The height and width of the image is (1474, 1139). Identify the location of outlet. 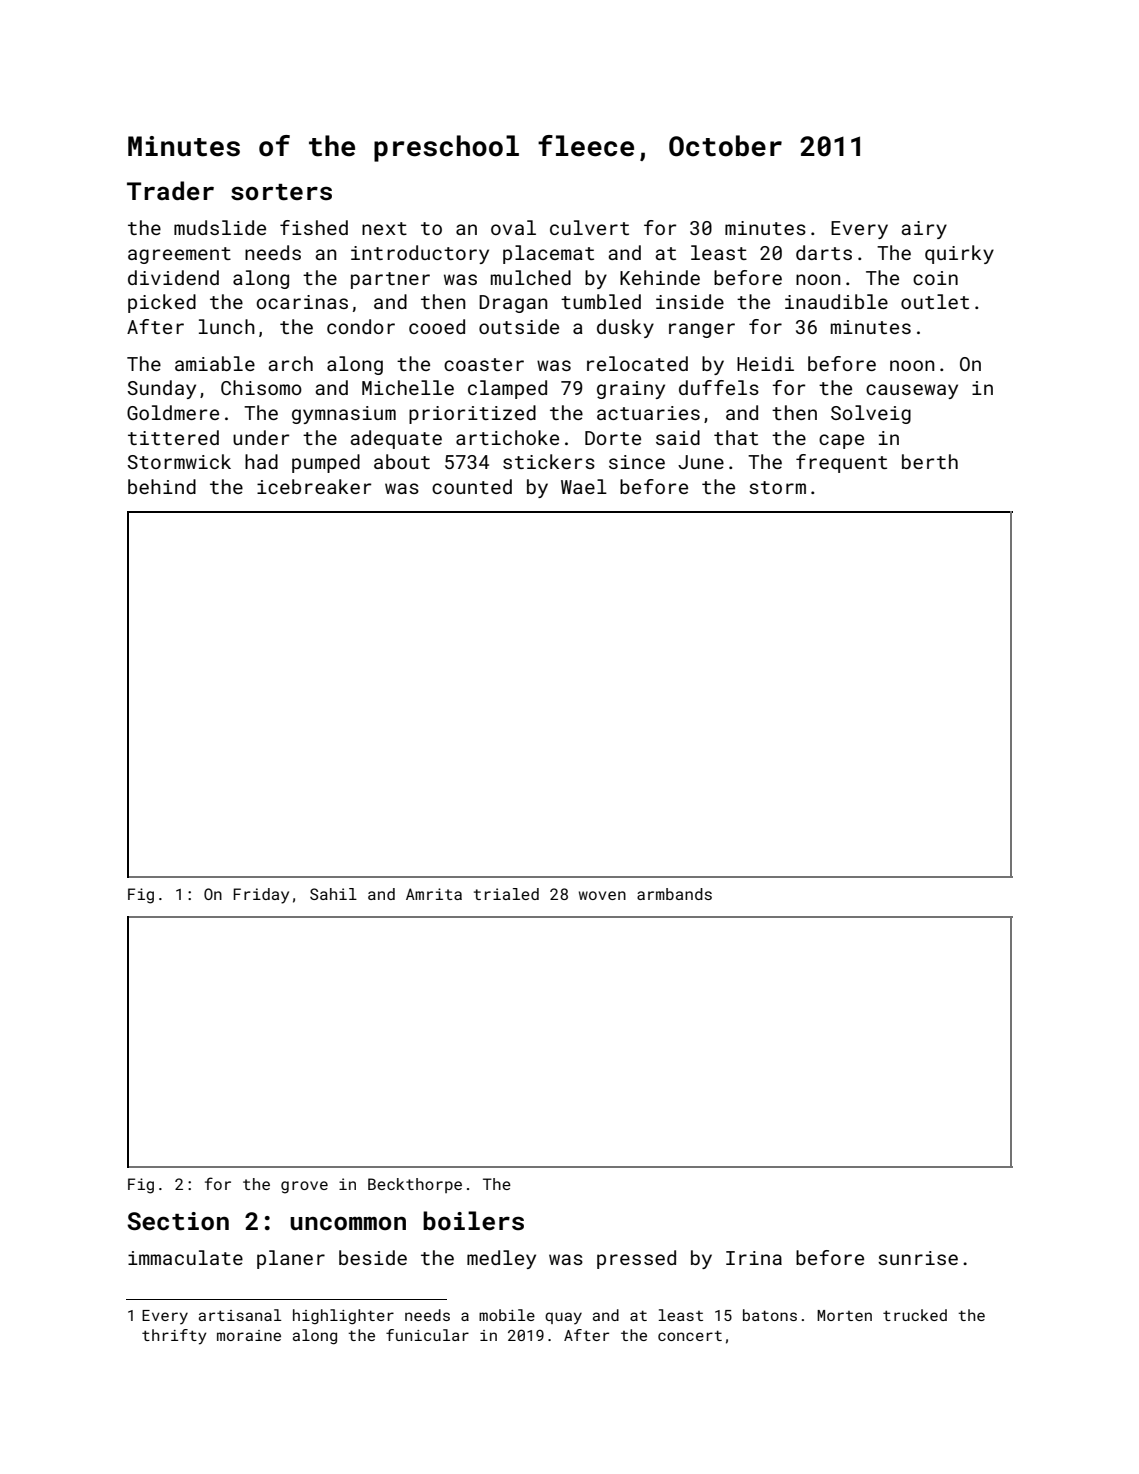
(935, 301).
